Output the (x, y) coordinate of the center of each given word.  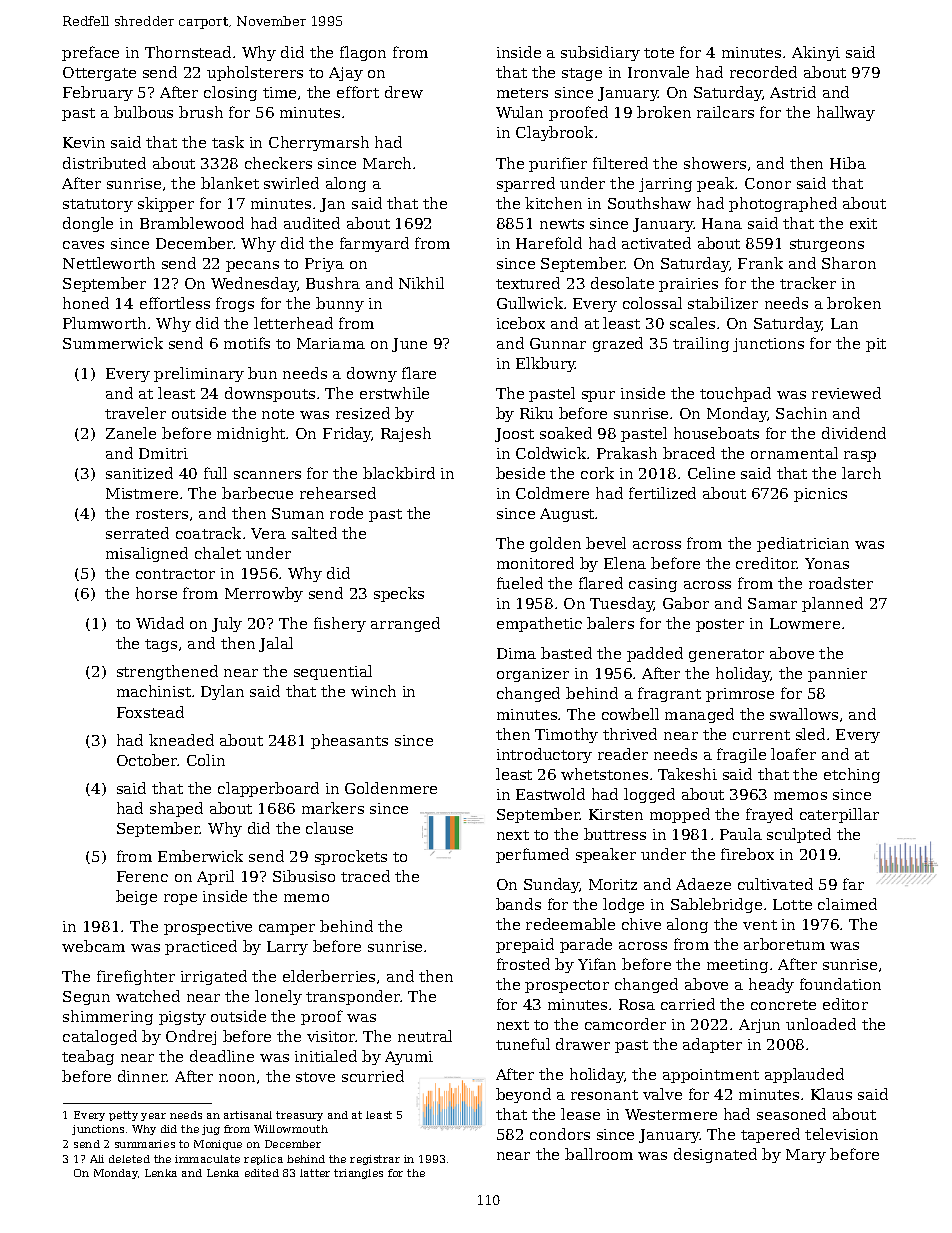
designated (715, 1155)
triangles (358, 1174)
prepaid (525, 945)
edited (262, 1173)
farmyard (374, 244)
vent (760, 925)
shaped (176, 809)
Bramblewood (192, 223)
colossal (652, 303)
